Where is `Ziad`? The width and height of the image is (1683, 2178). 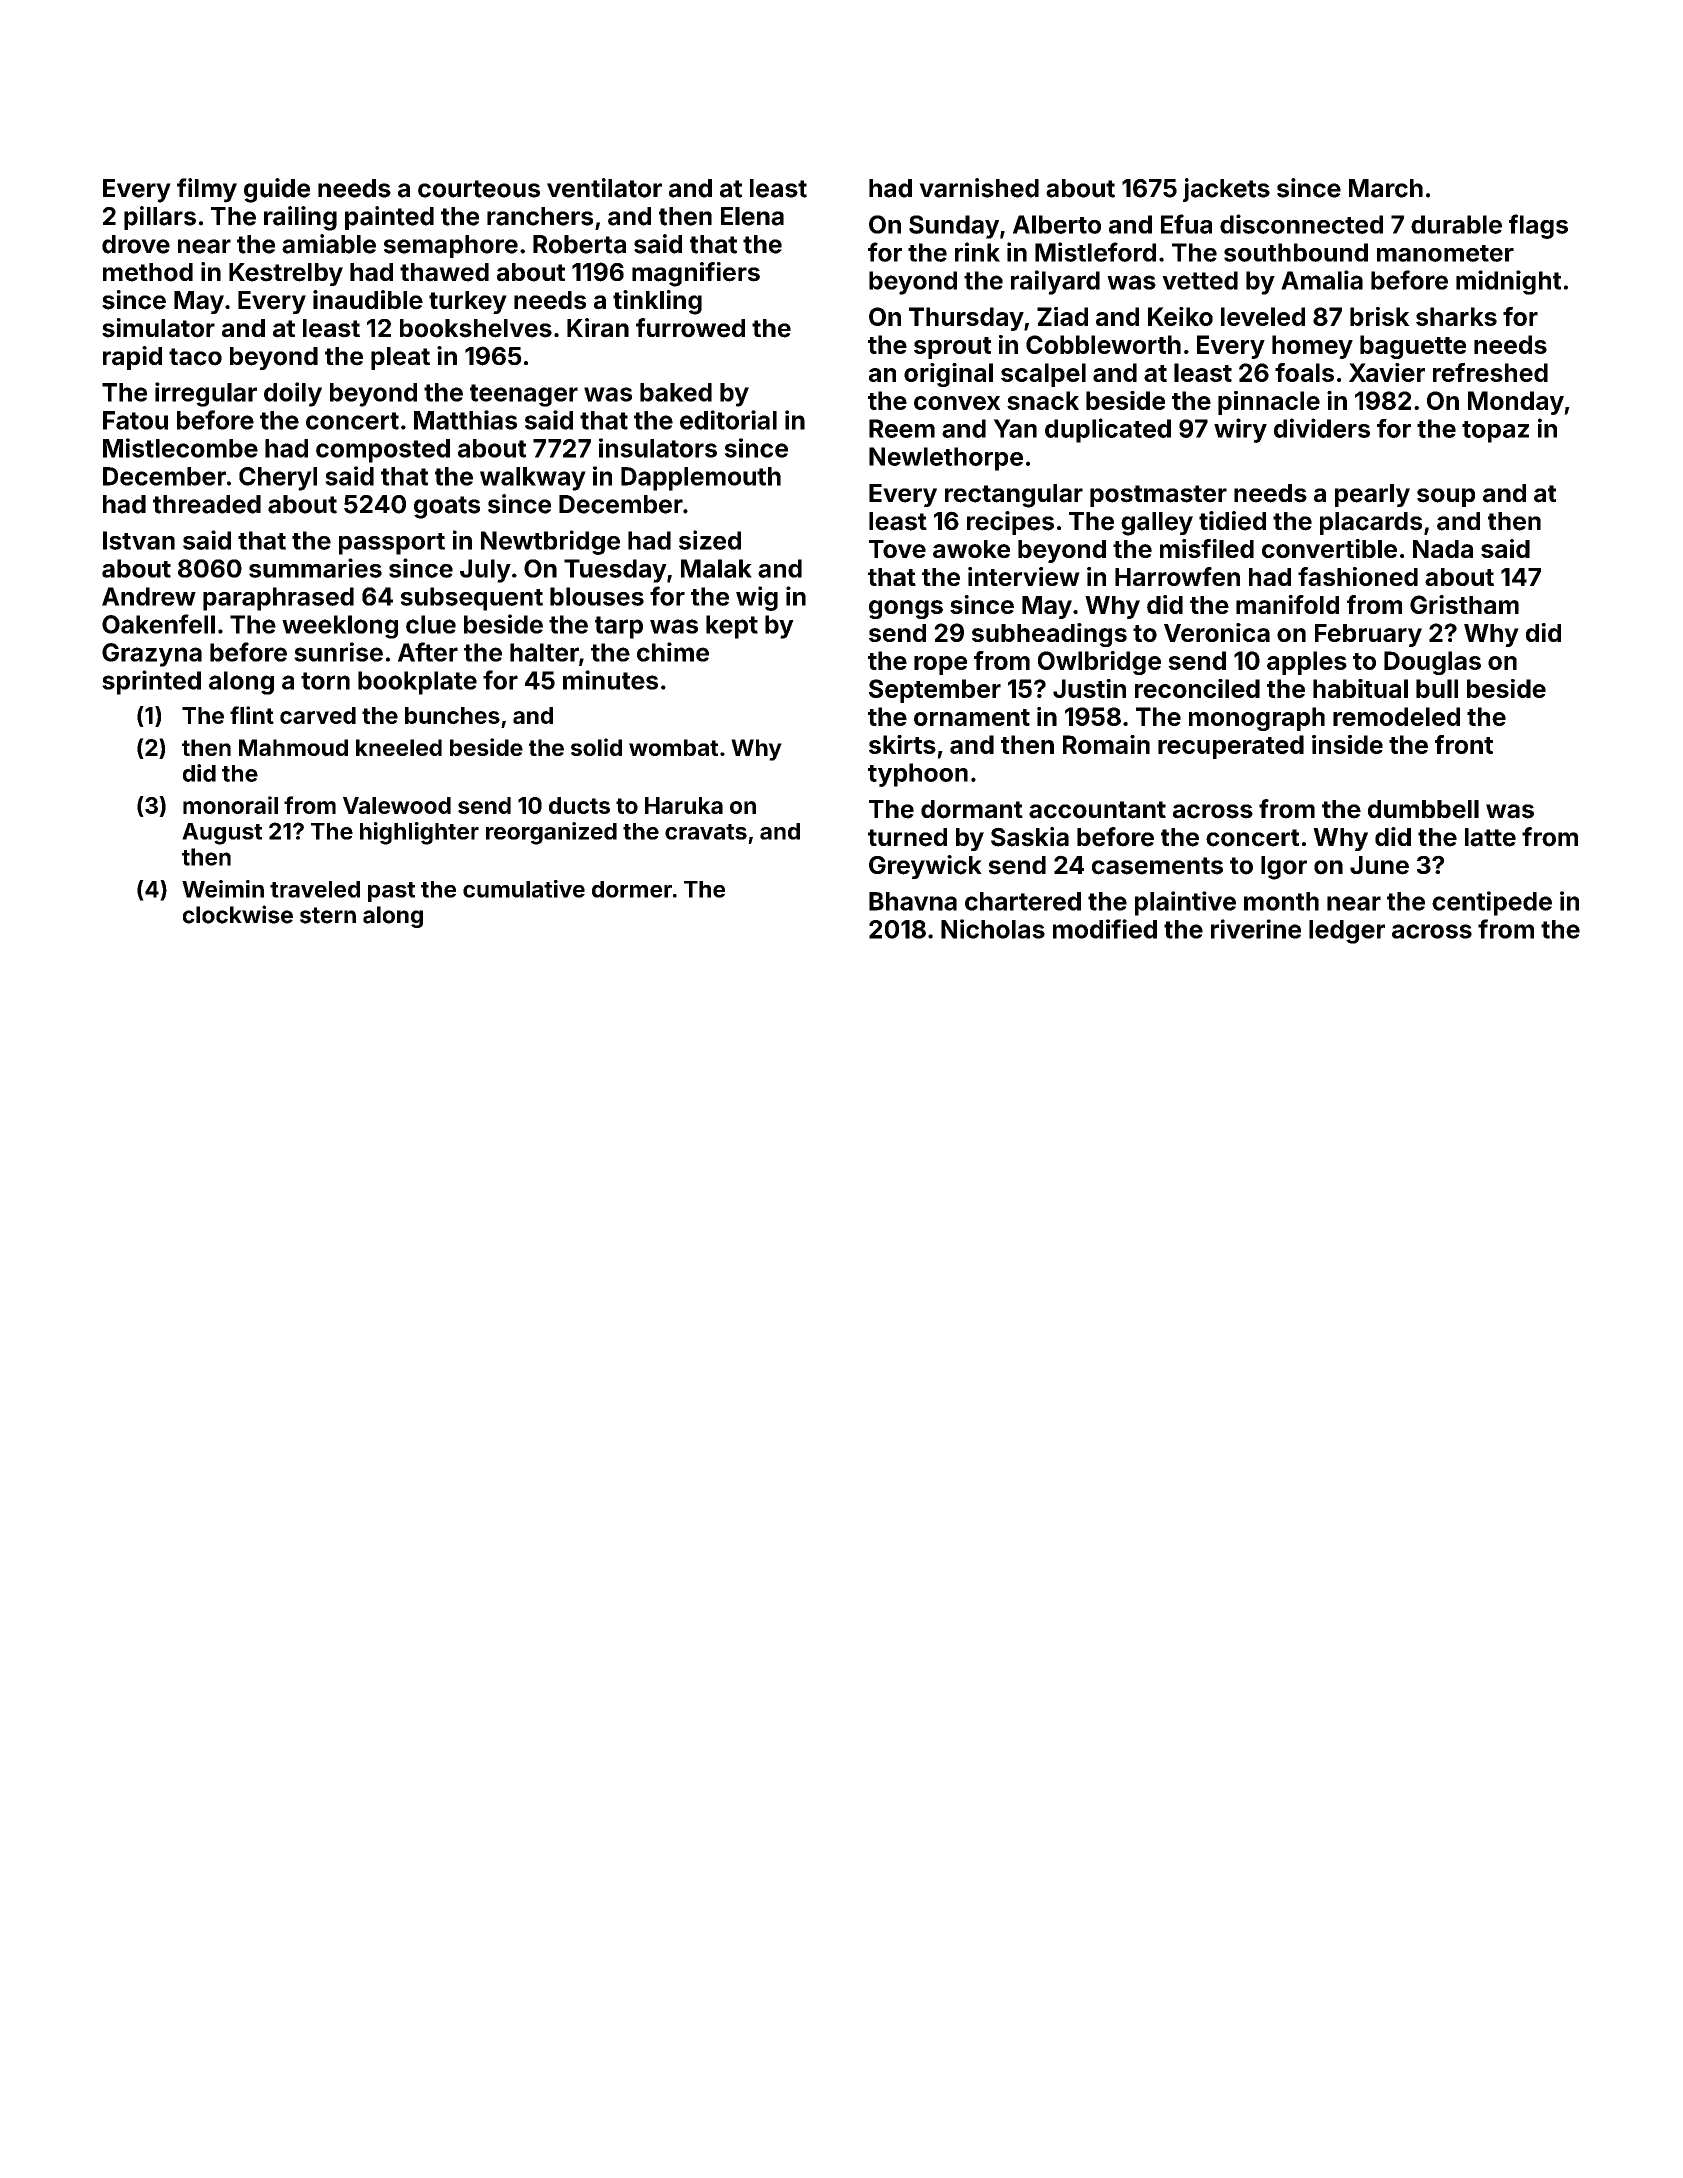 Ziad is located at coordinates (1062, 316).
